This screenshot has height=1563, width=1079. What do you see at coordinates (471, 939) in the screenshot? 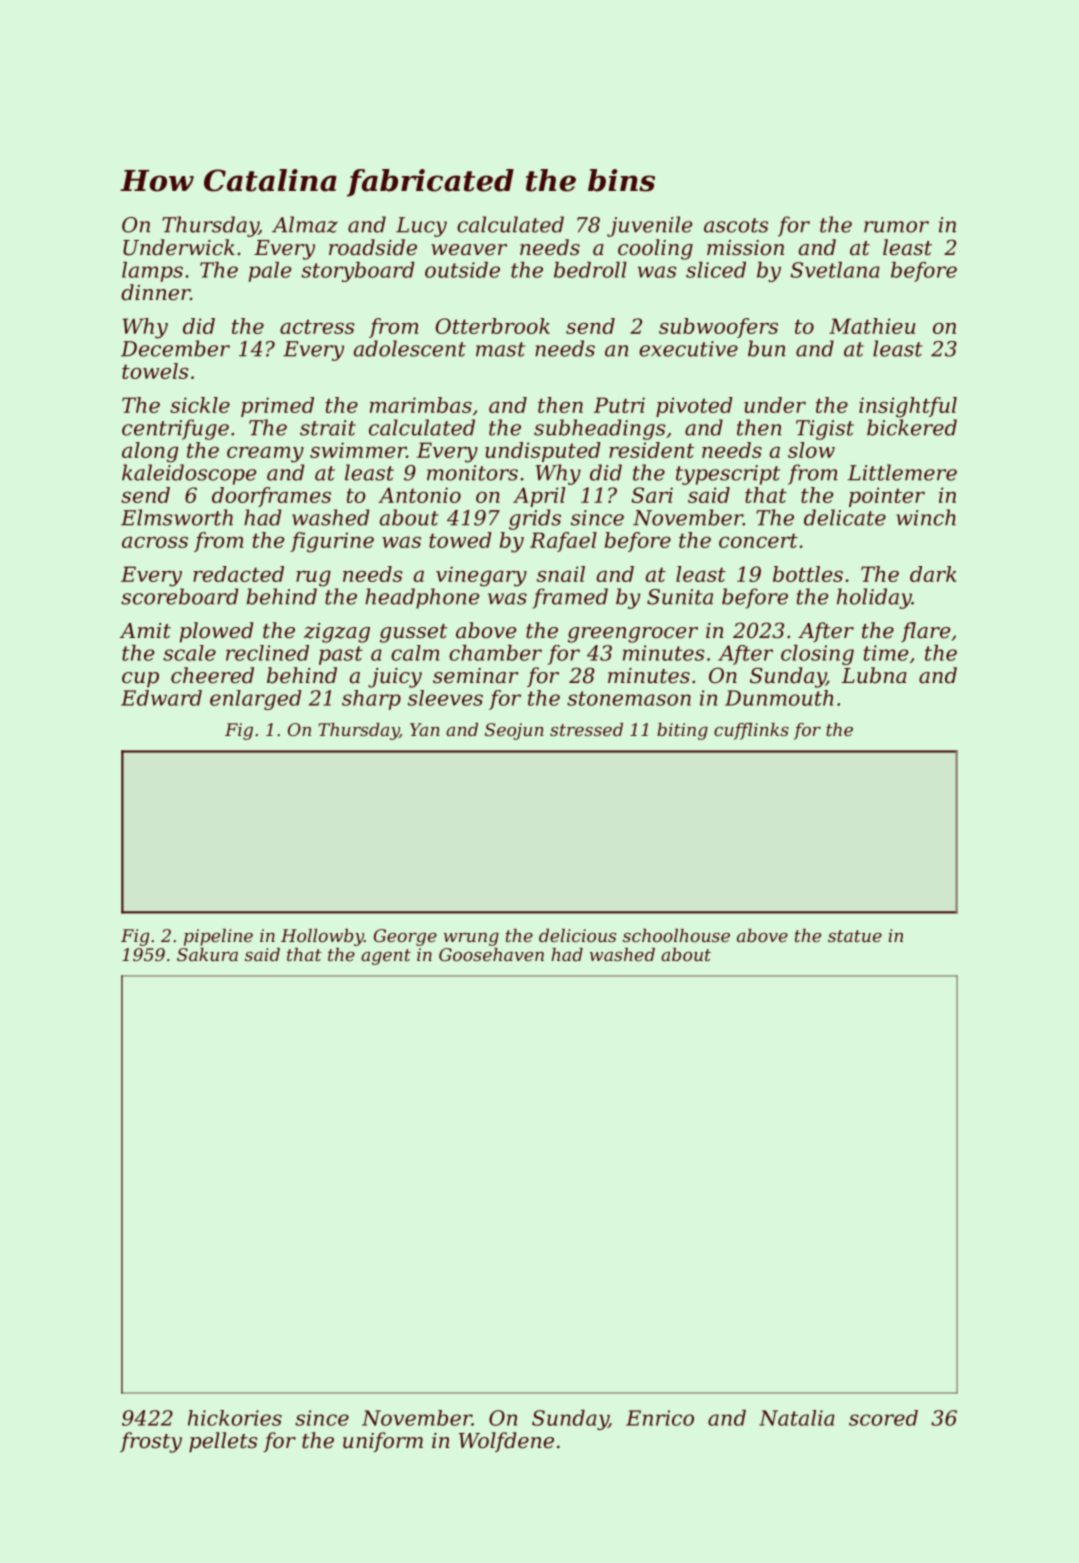
I see `wrung` at bounding box center [471, 939].
